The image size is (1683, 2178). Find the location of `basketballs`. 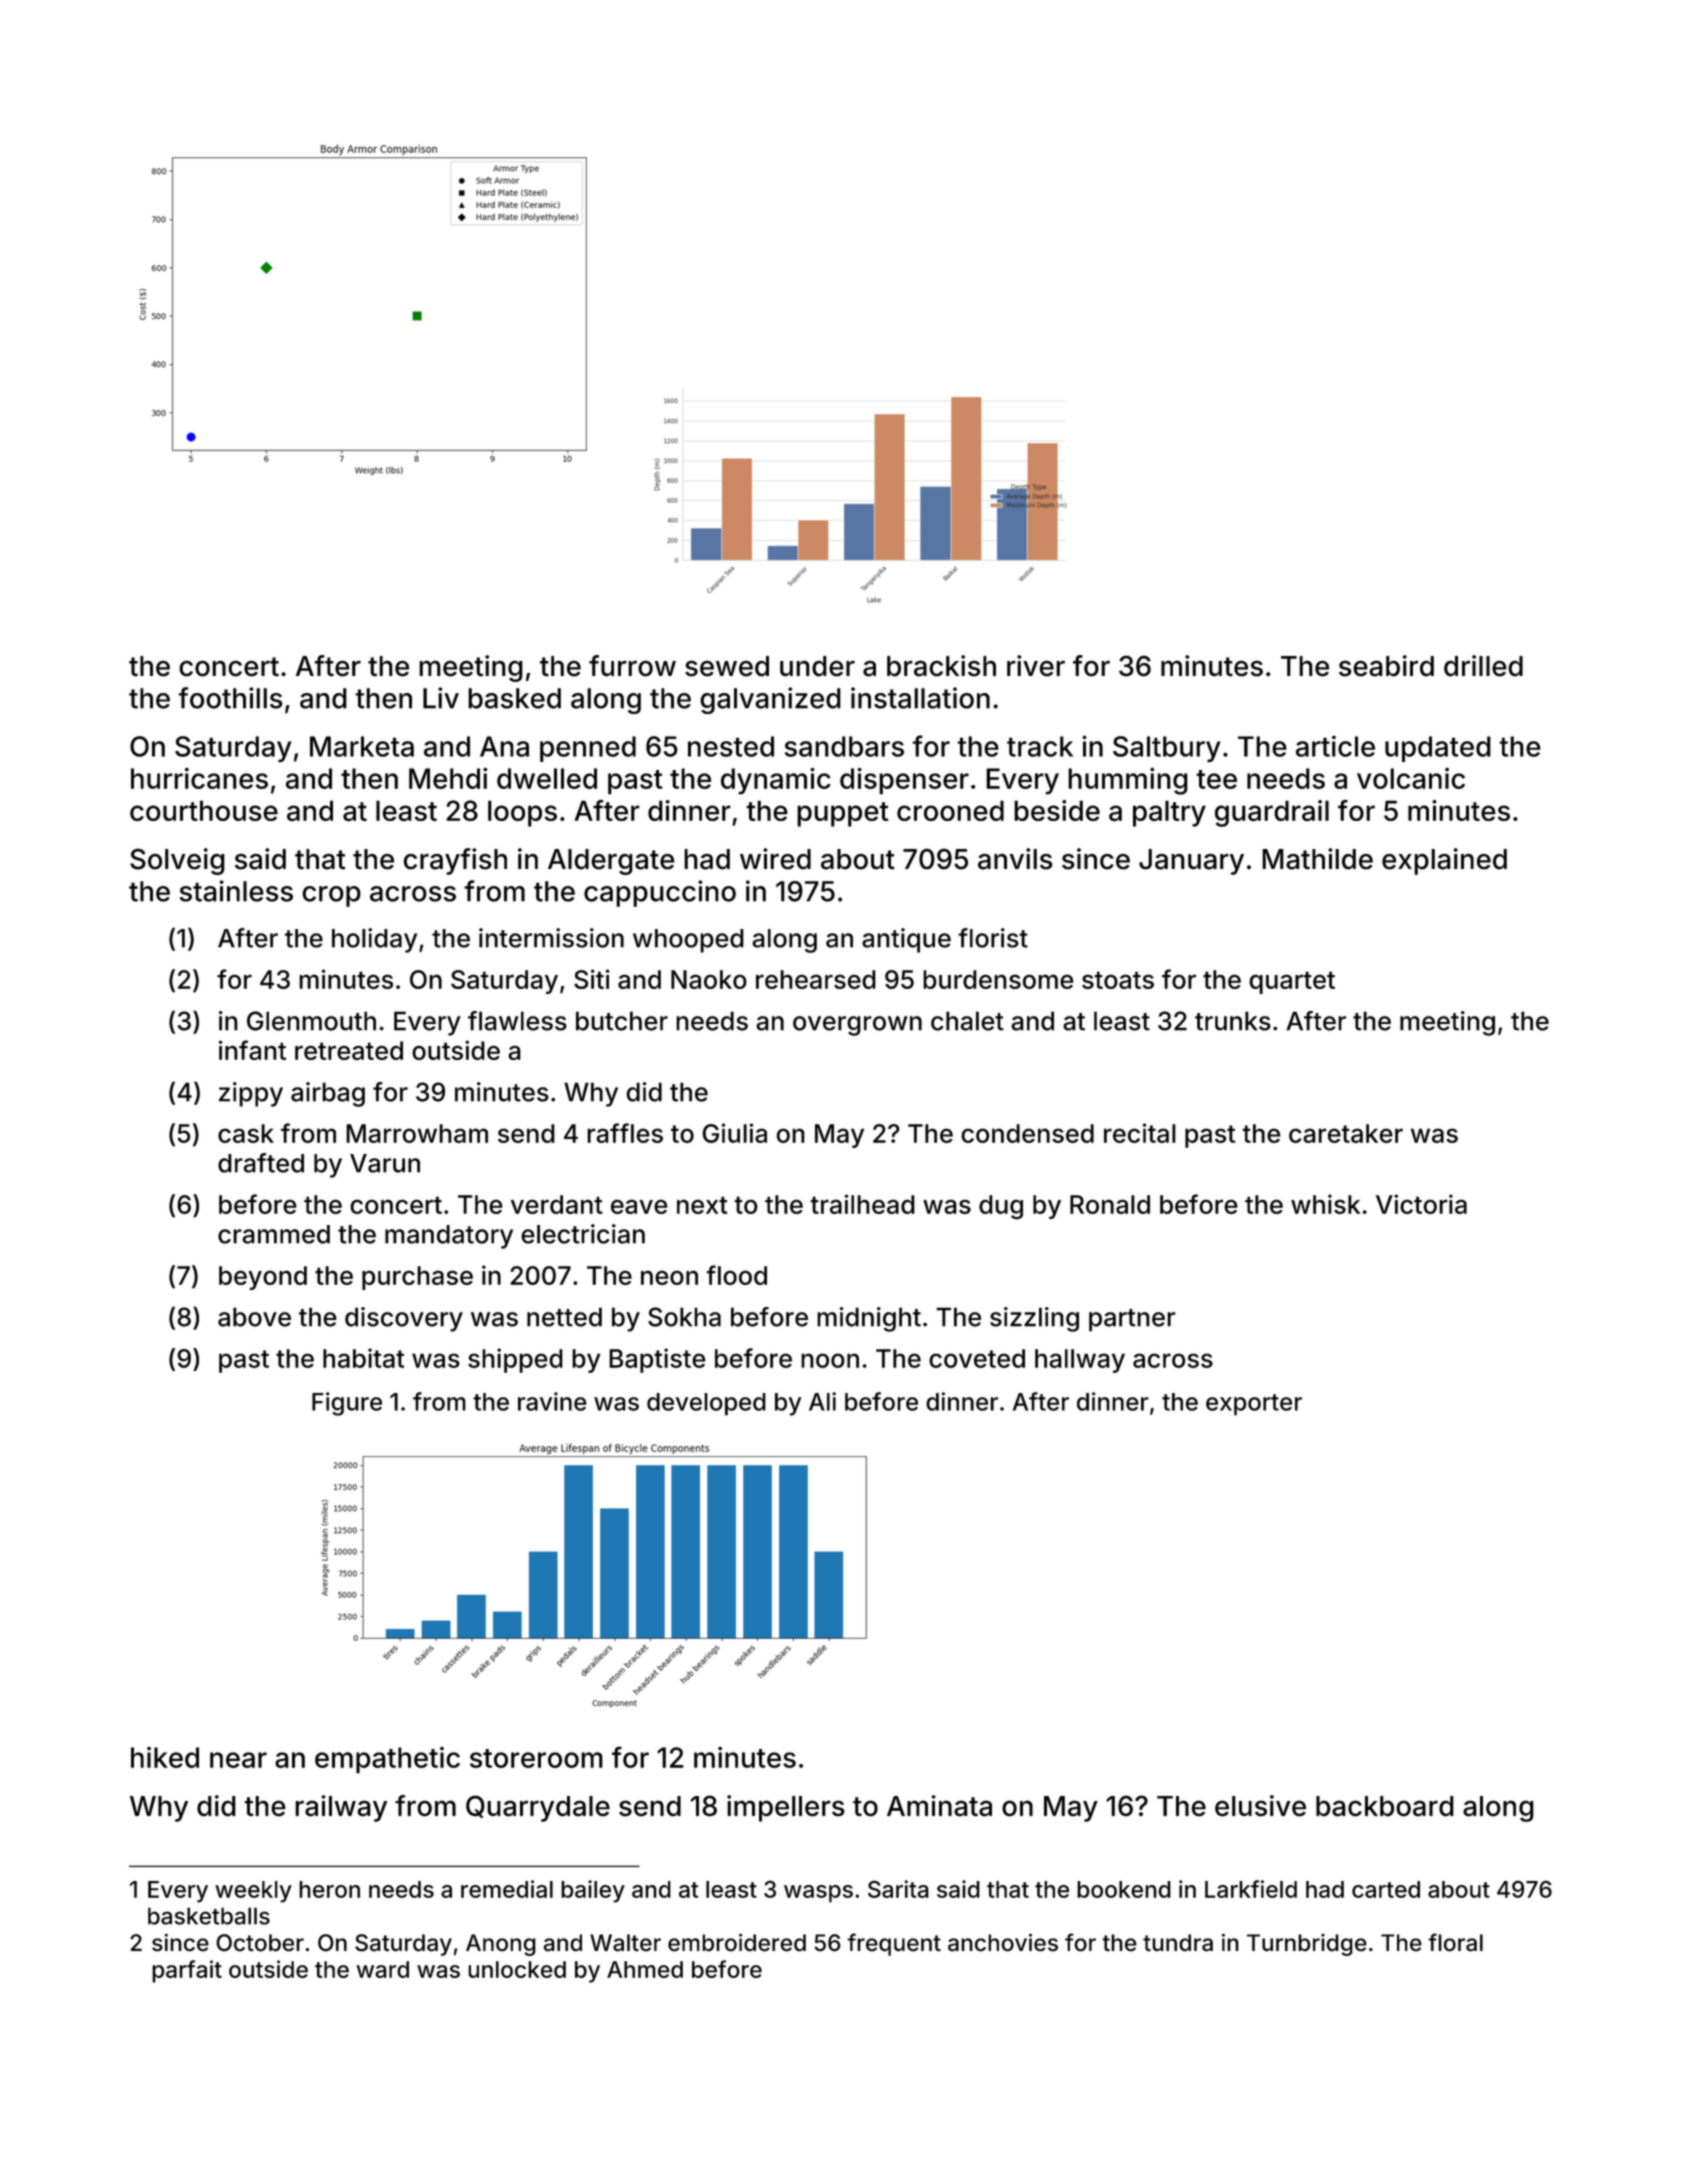

basketballs is located at coordinates (209, 1916).
